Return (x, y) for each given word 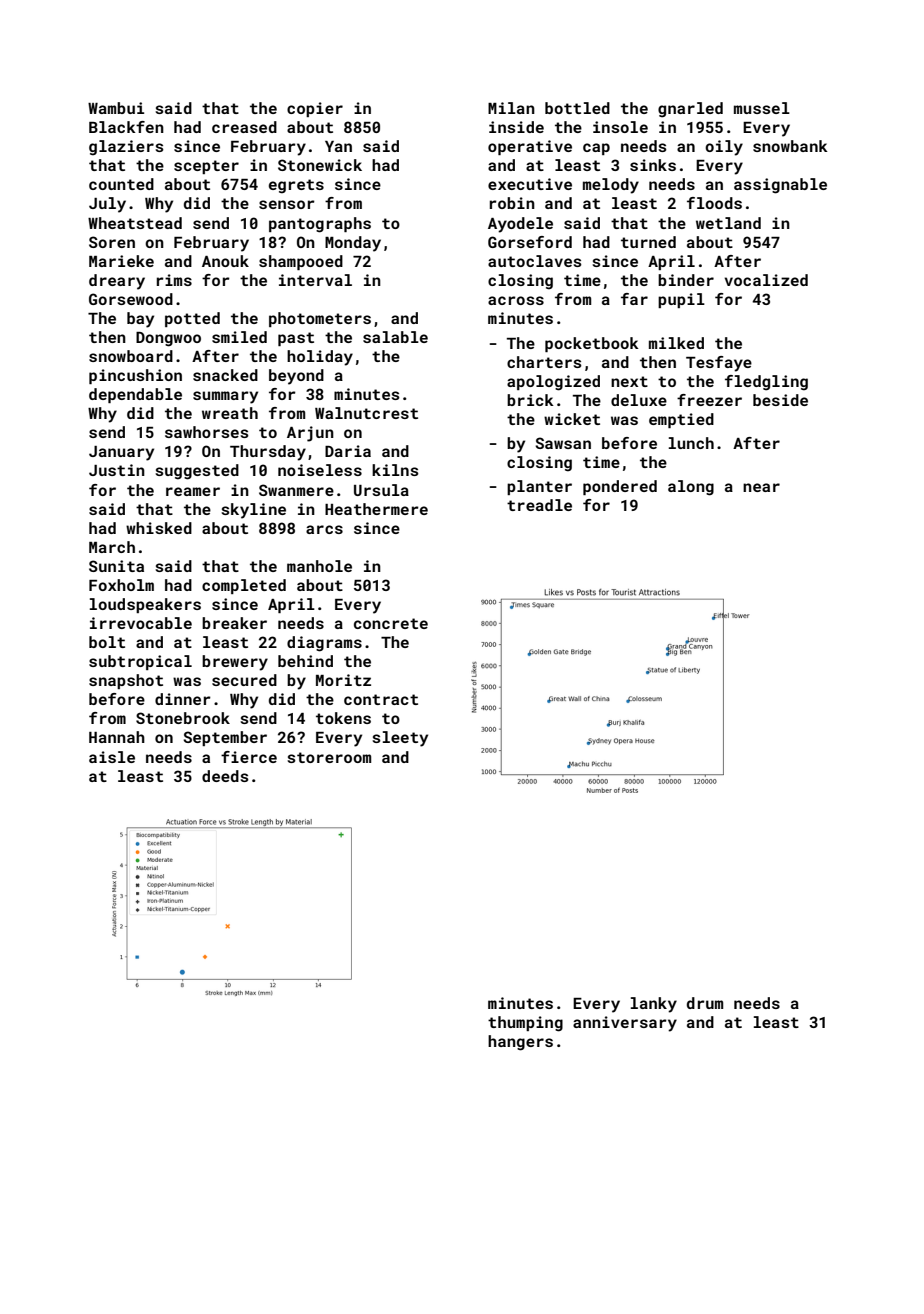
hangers (520, 1043)
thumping (525, 1024)
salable (395, 337)
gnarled (690, 110)
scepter (206, 167)
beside (780, 400)
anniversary (625, 1024)
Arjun (310, 434)
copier (315, 109)
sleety (400, 739)
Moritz (343, 680)
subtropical (140, 662)
